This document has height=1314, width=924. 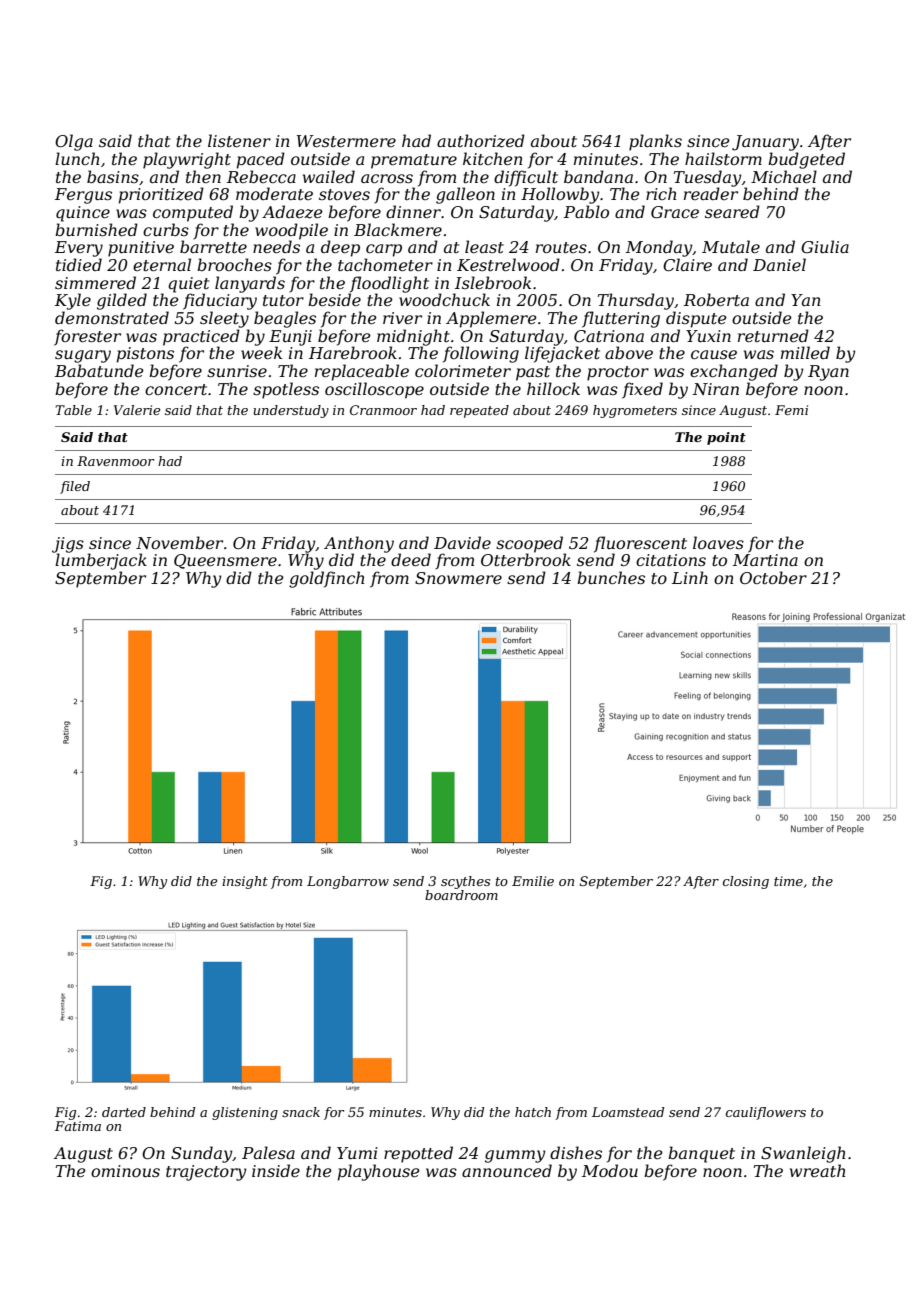 I want to click on Loamstead, so click(x=628, y=1112).
